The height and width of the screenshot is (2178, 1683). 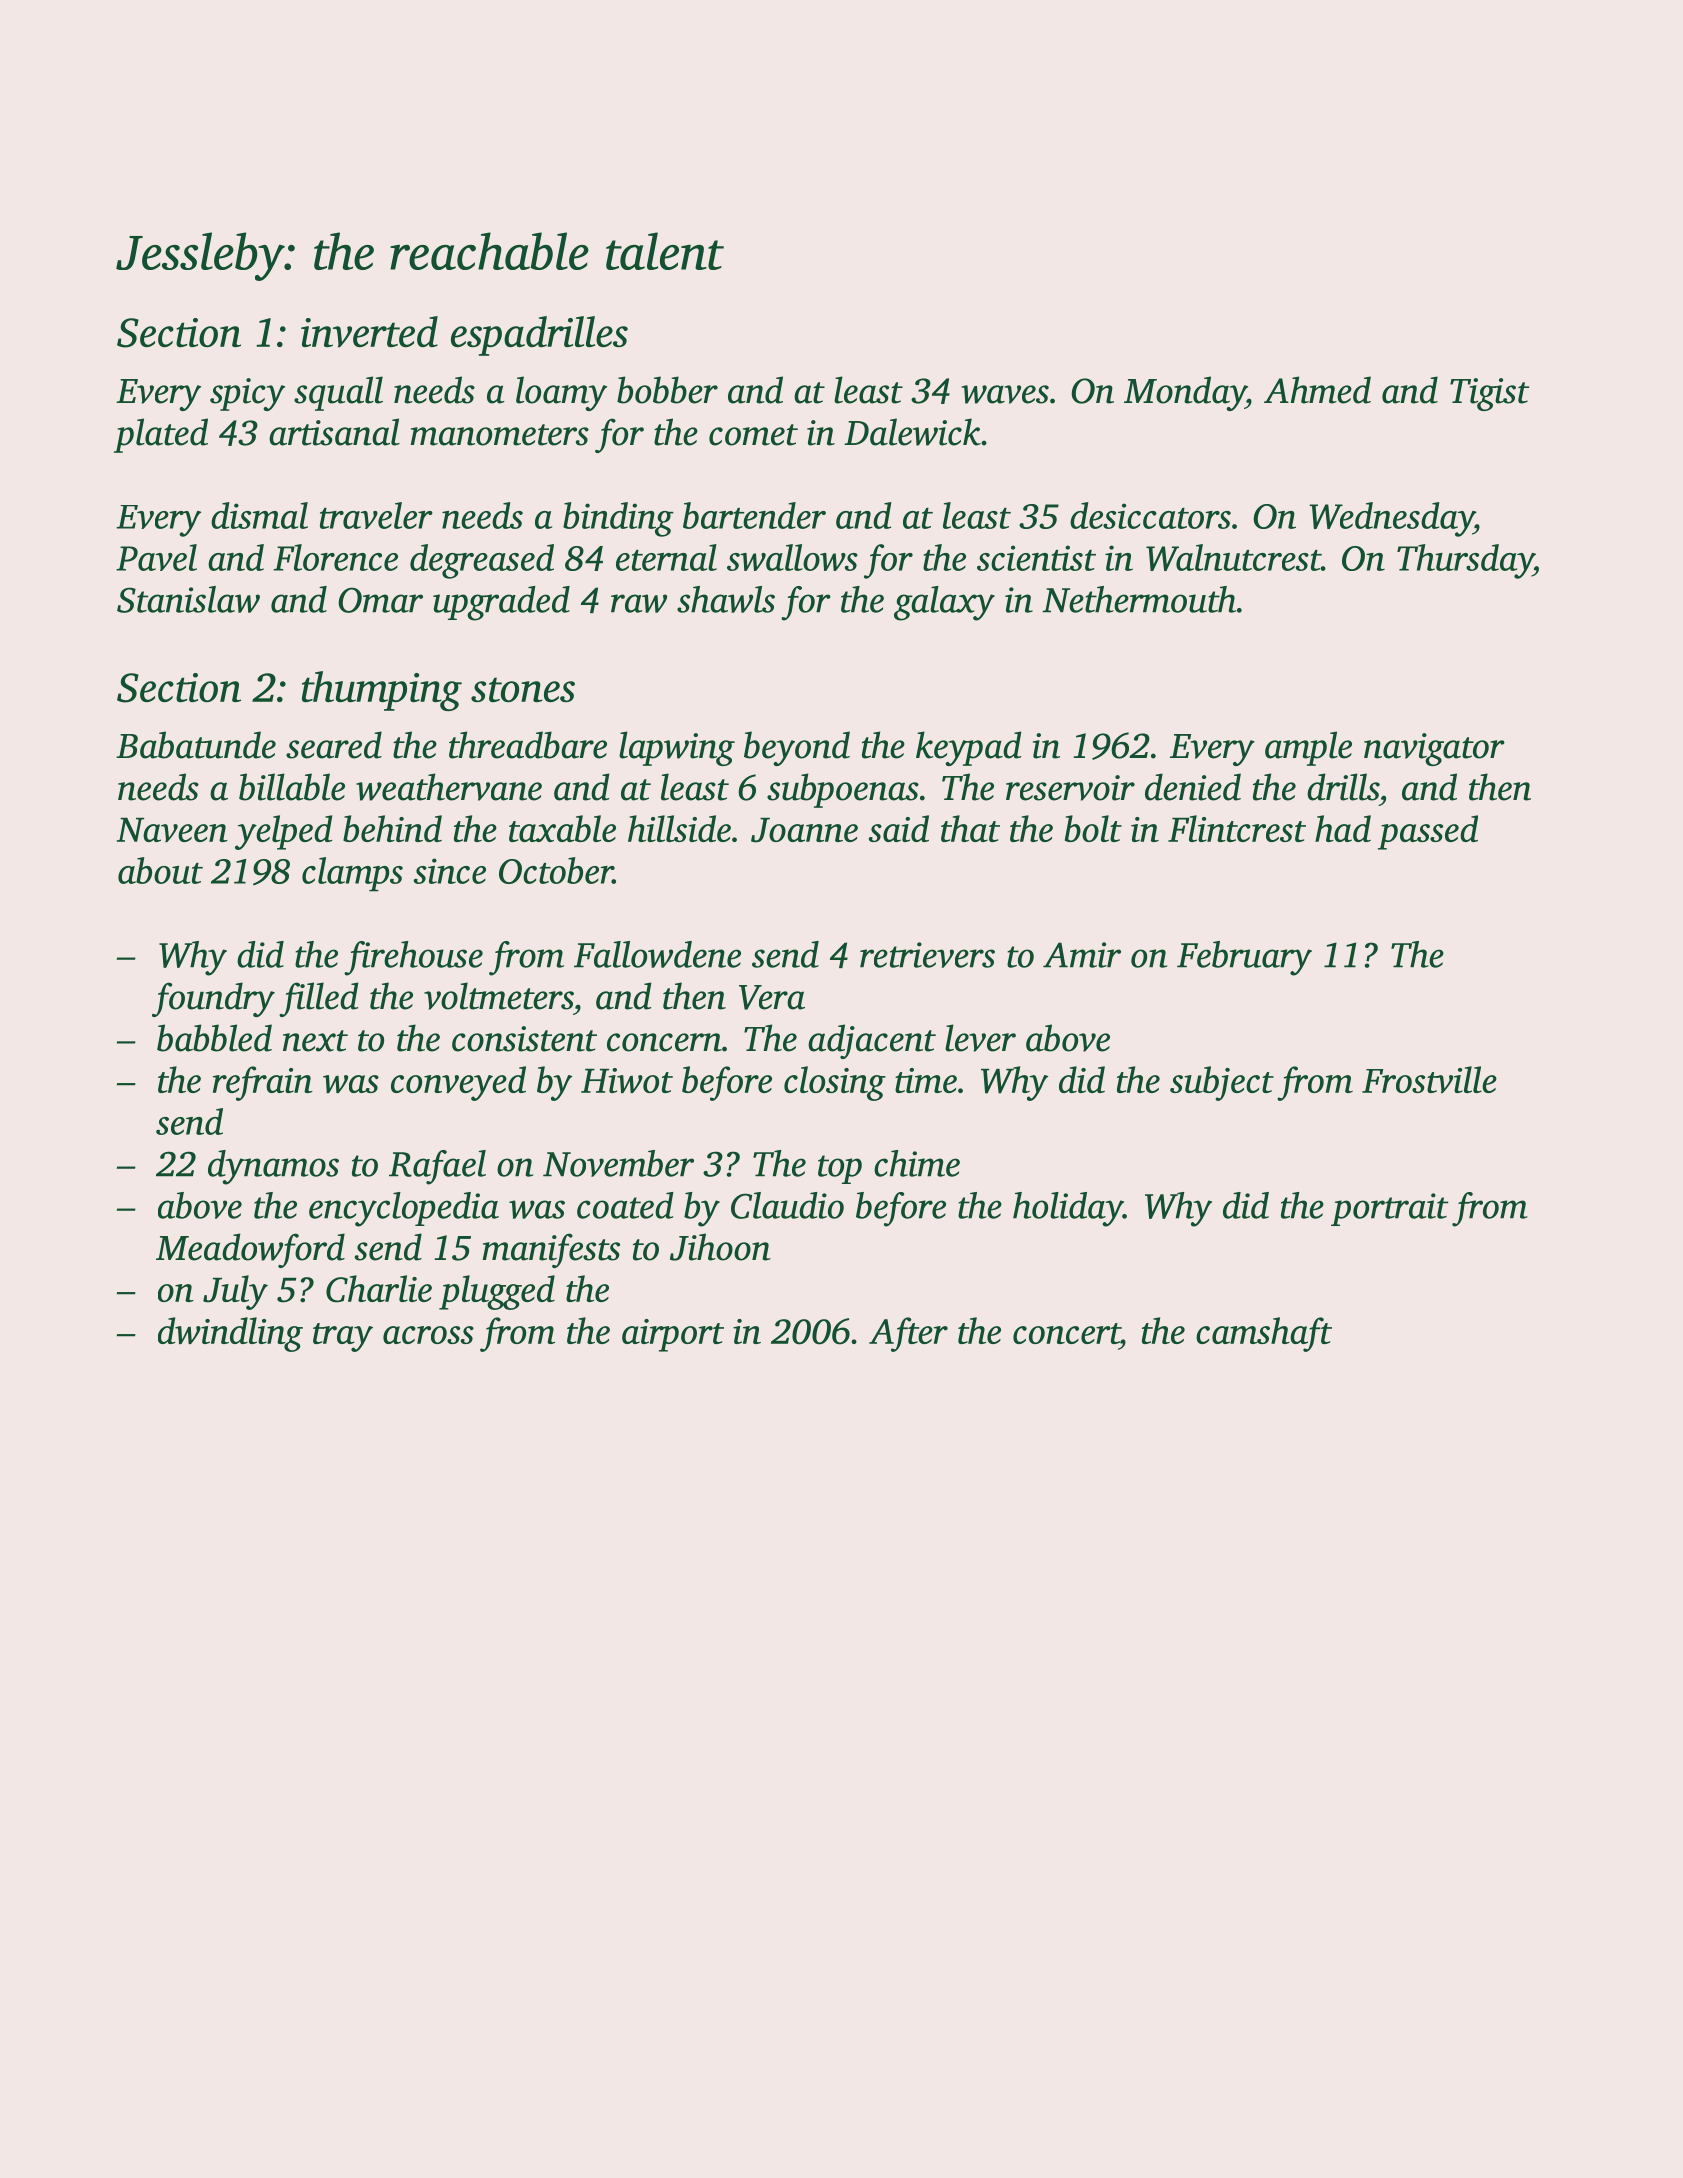 I want to click on Frostville, so click(x=1429, y=1079).
